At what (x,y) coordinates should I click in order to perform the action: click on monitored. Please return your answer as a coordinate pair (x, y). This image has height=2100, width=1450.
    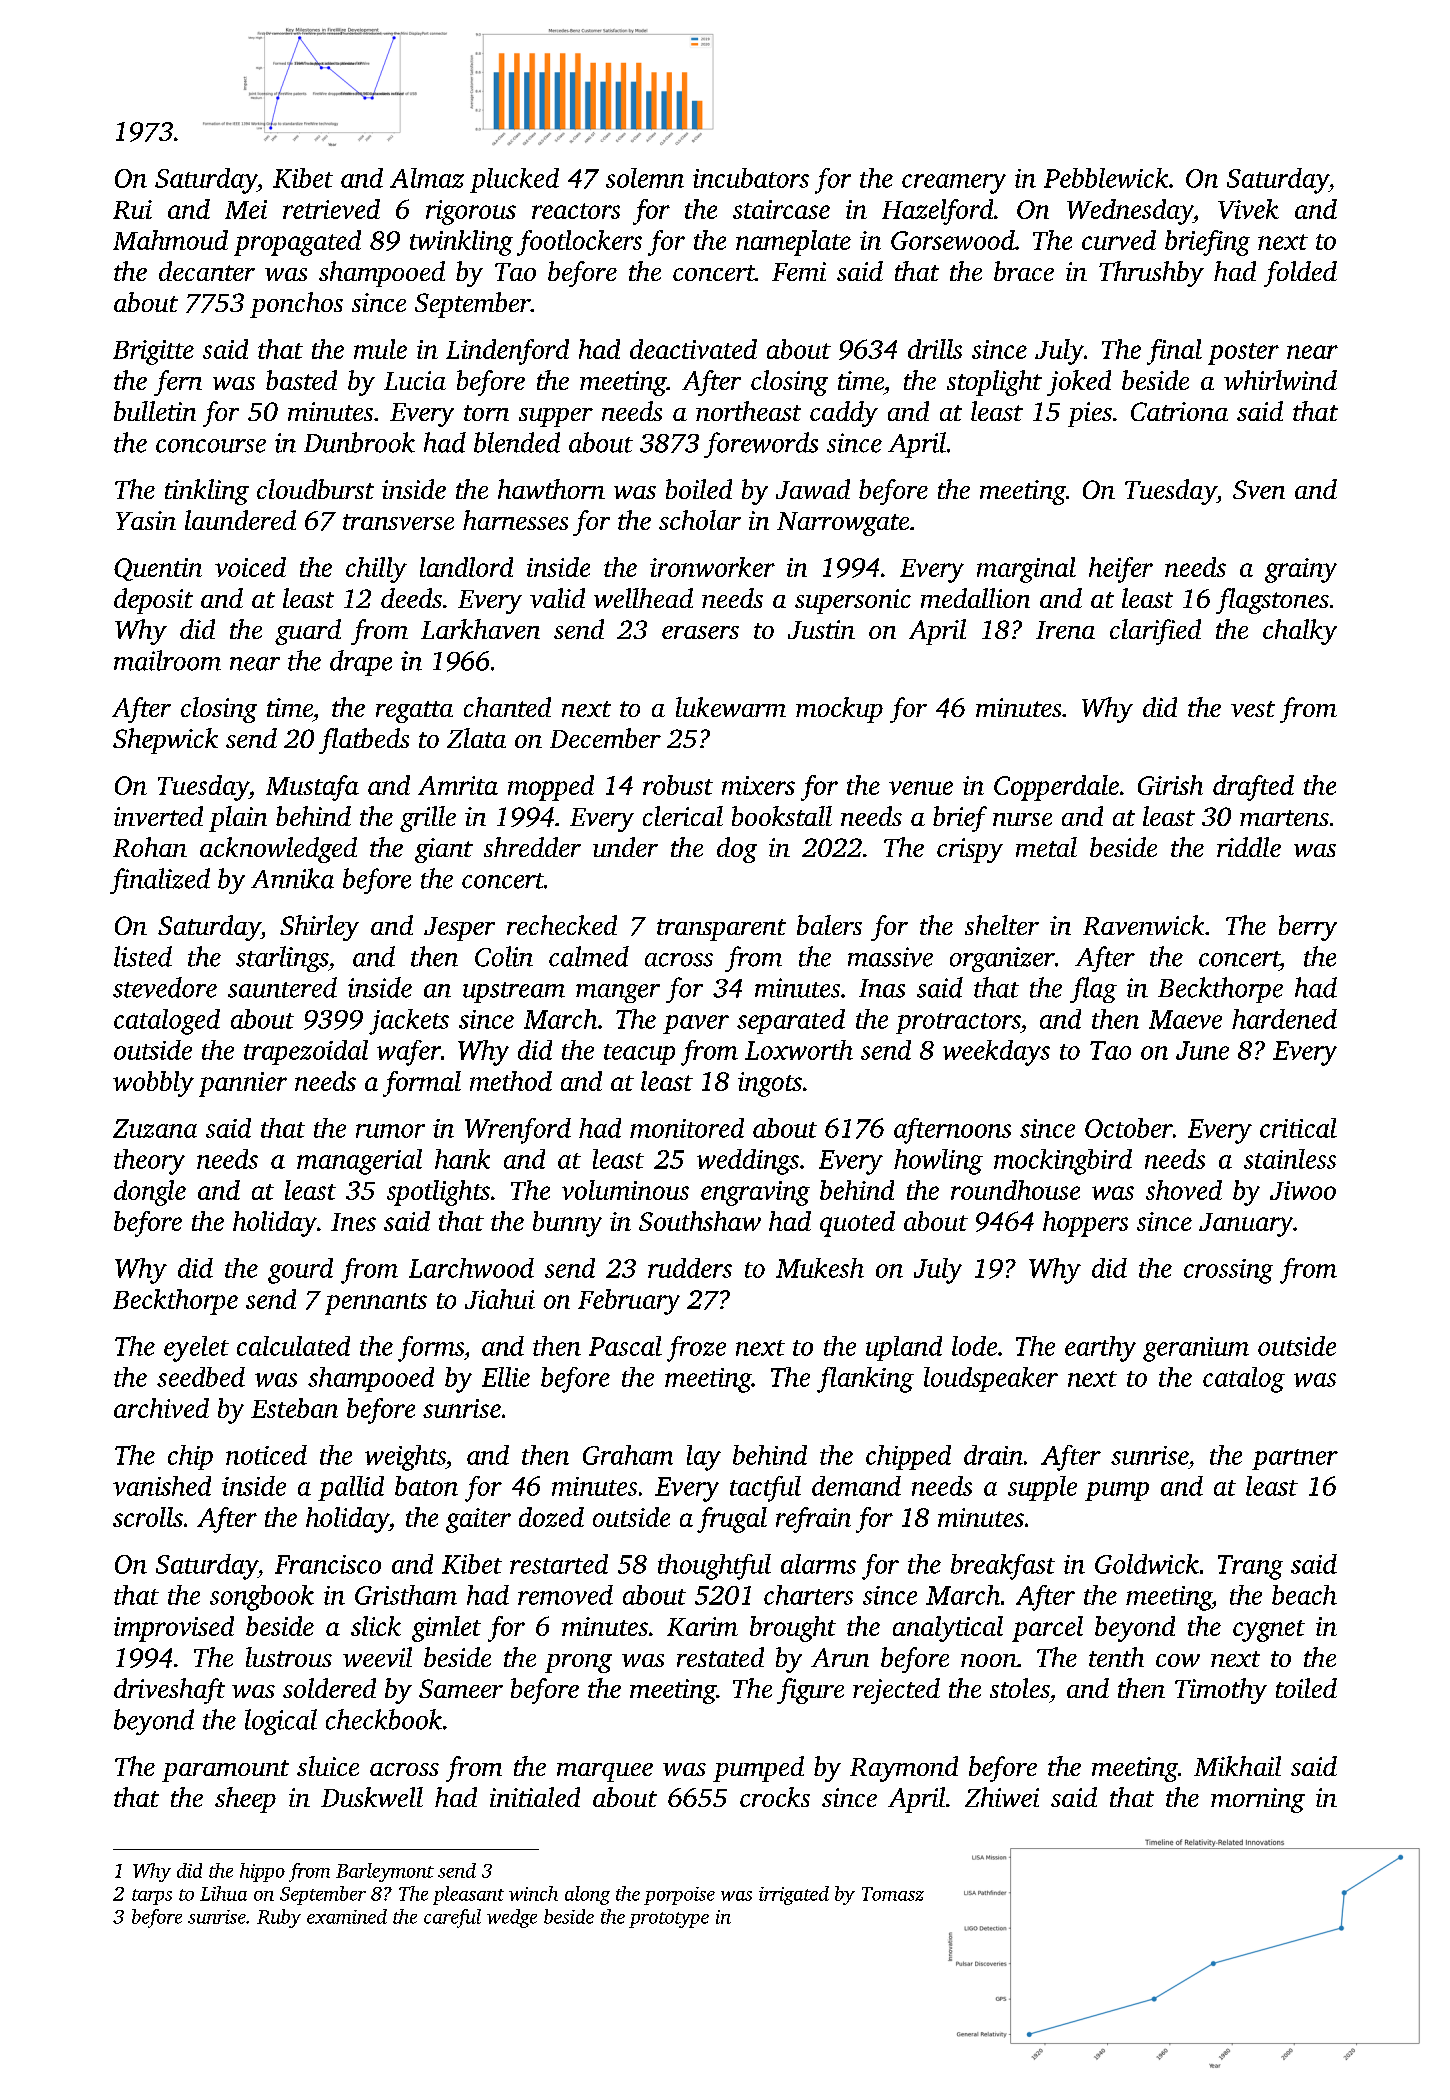
    Looking at the image, I should click on (687, 1128).
